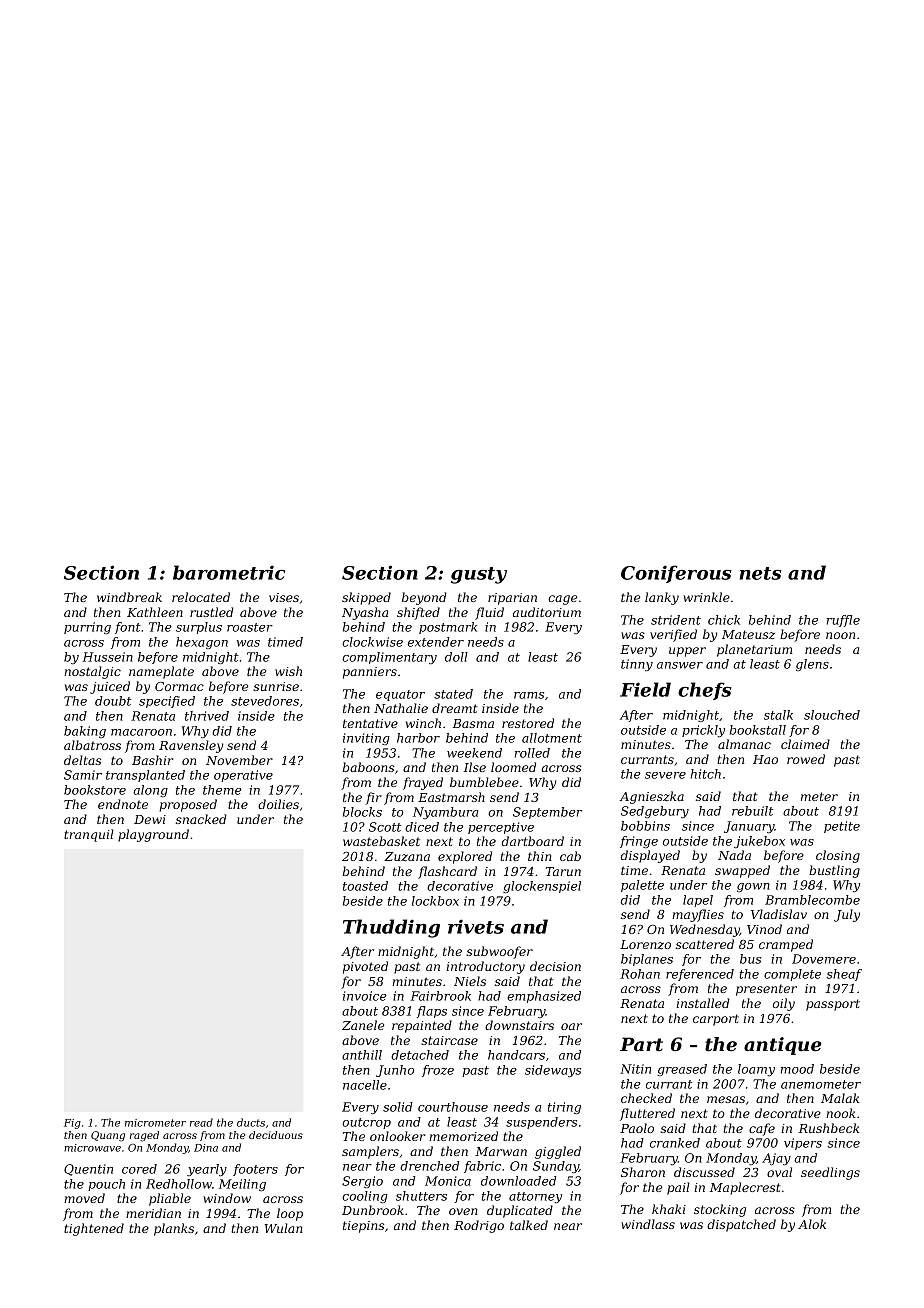 Image resolution: width=924 pixels, height=1308 pixels. Describe the element at coordinates (447, 872) in the document. I see `flashcard` at that location.
